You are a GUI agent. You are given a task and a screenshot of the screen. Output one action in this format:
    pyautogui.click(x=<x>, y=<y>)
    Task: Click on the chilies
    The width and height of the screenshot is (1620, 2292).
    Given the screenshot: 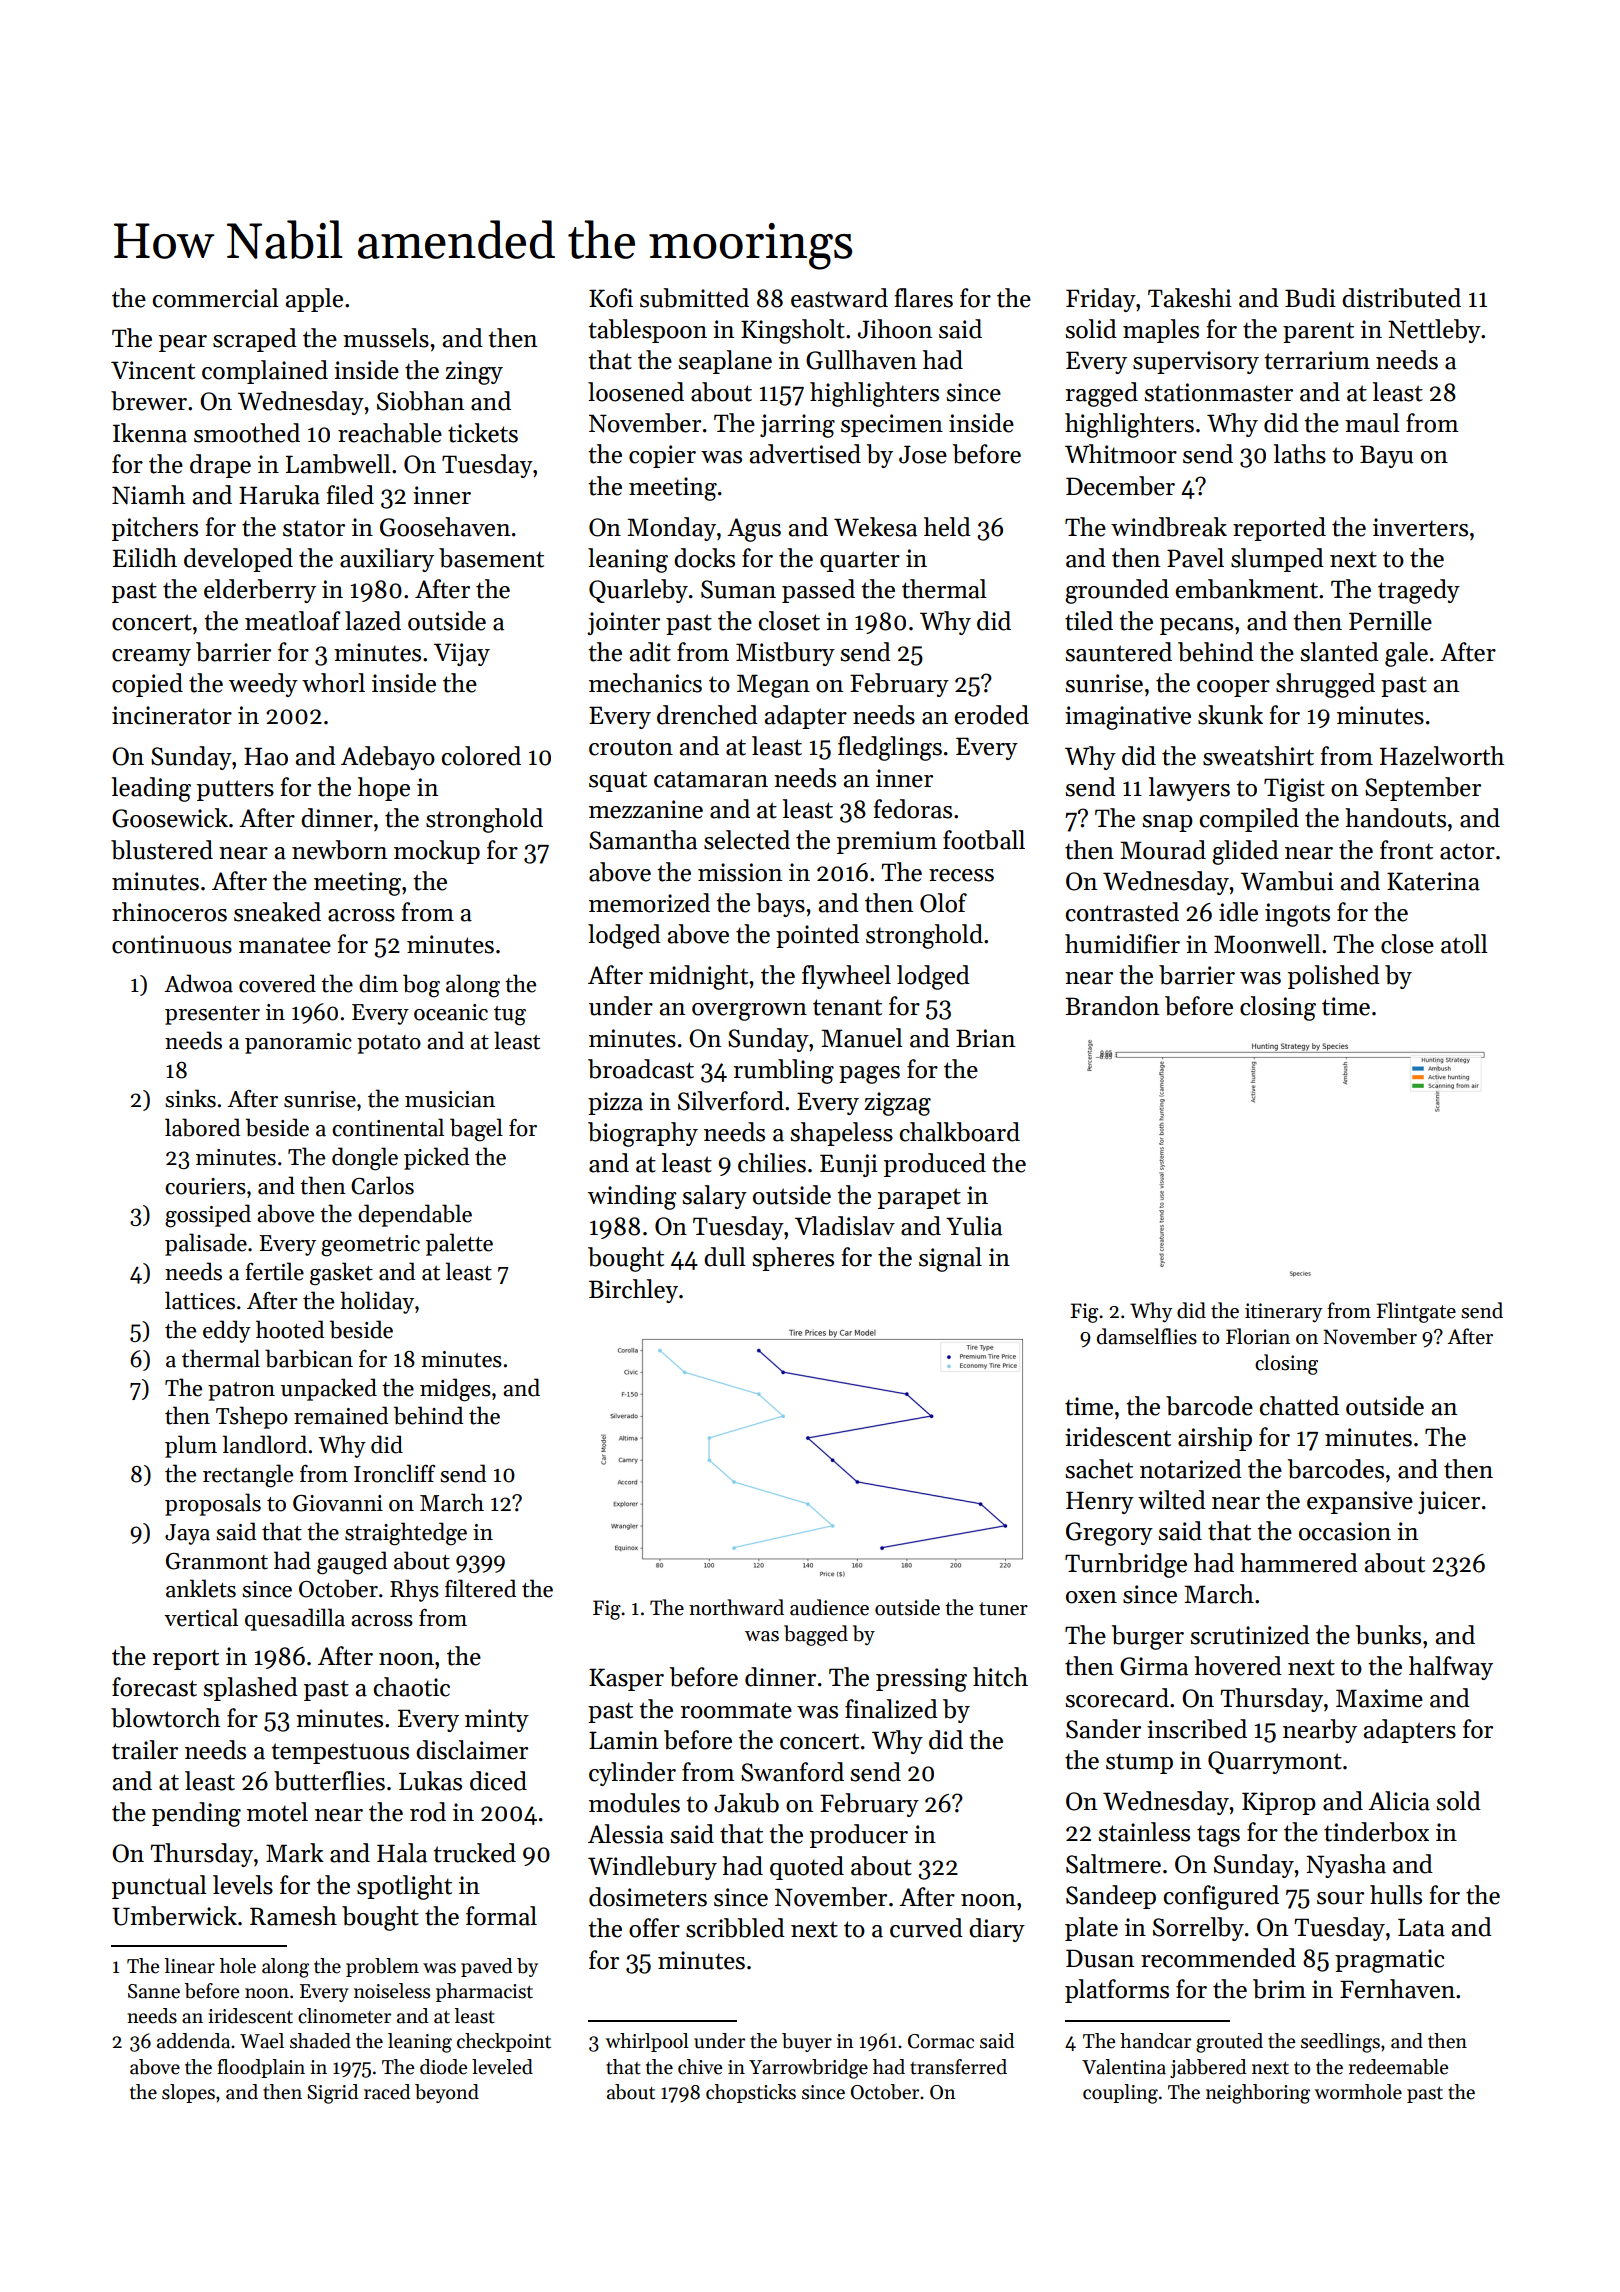 What is the action you would take?
    pyautogui.click(x=772, y=1163)
